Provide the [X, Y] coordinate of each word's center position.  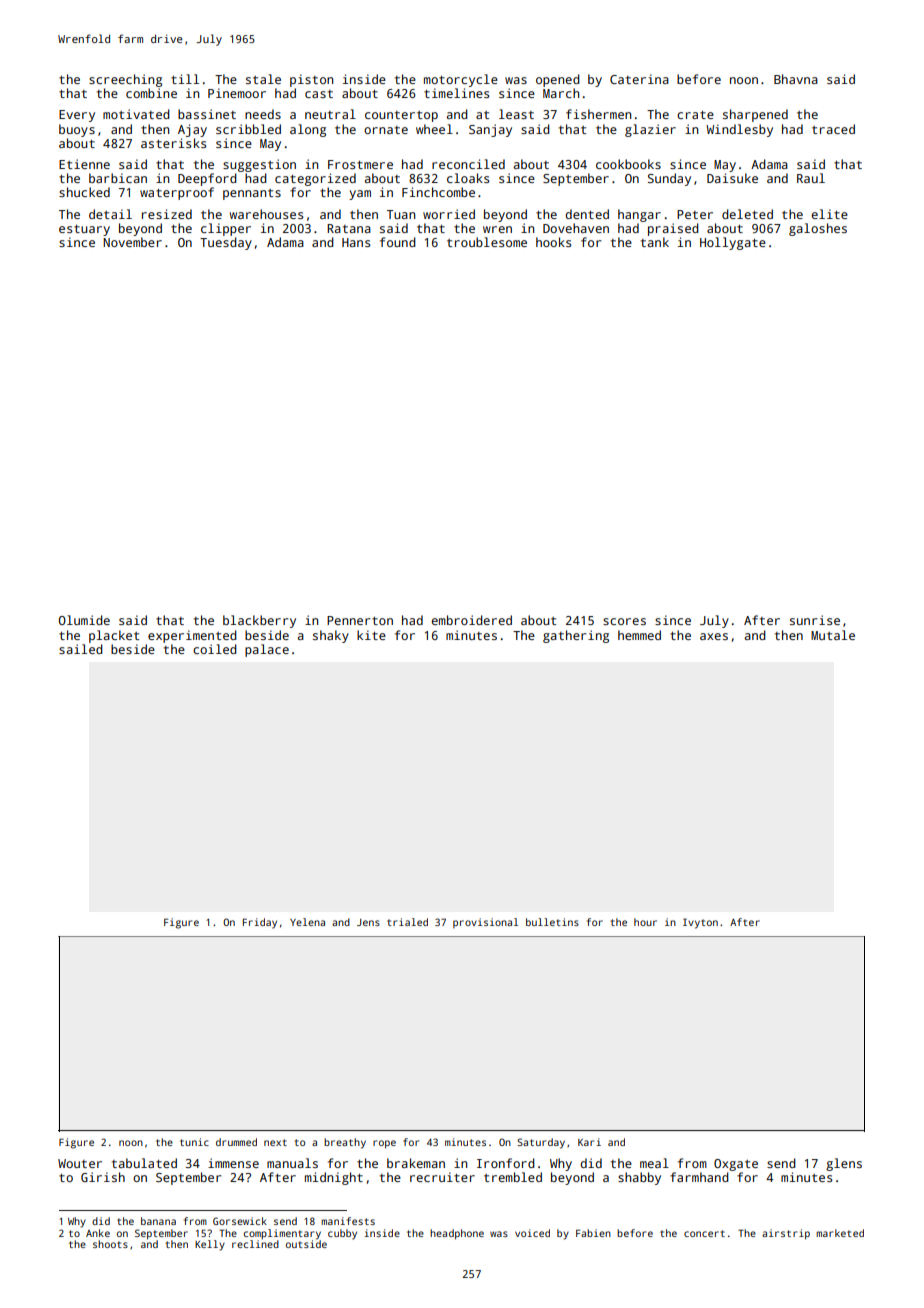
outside [306, 1244]
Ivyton [700, 923]
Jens [368, 922]
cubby [342, 1234]
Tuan [401, 214]
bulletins [552, 922]
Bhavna [796, 79]
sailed [81, 649]
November [132, 242]
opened [558, 80]
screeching [125, 80]
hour [645, 922]
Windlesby [739, 130]
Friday [260, 923]
